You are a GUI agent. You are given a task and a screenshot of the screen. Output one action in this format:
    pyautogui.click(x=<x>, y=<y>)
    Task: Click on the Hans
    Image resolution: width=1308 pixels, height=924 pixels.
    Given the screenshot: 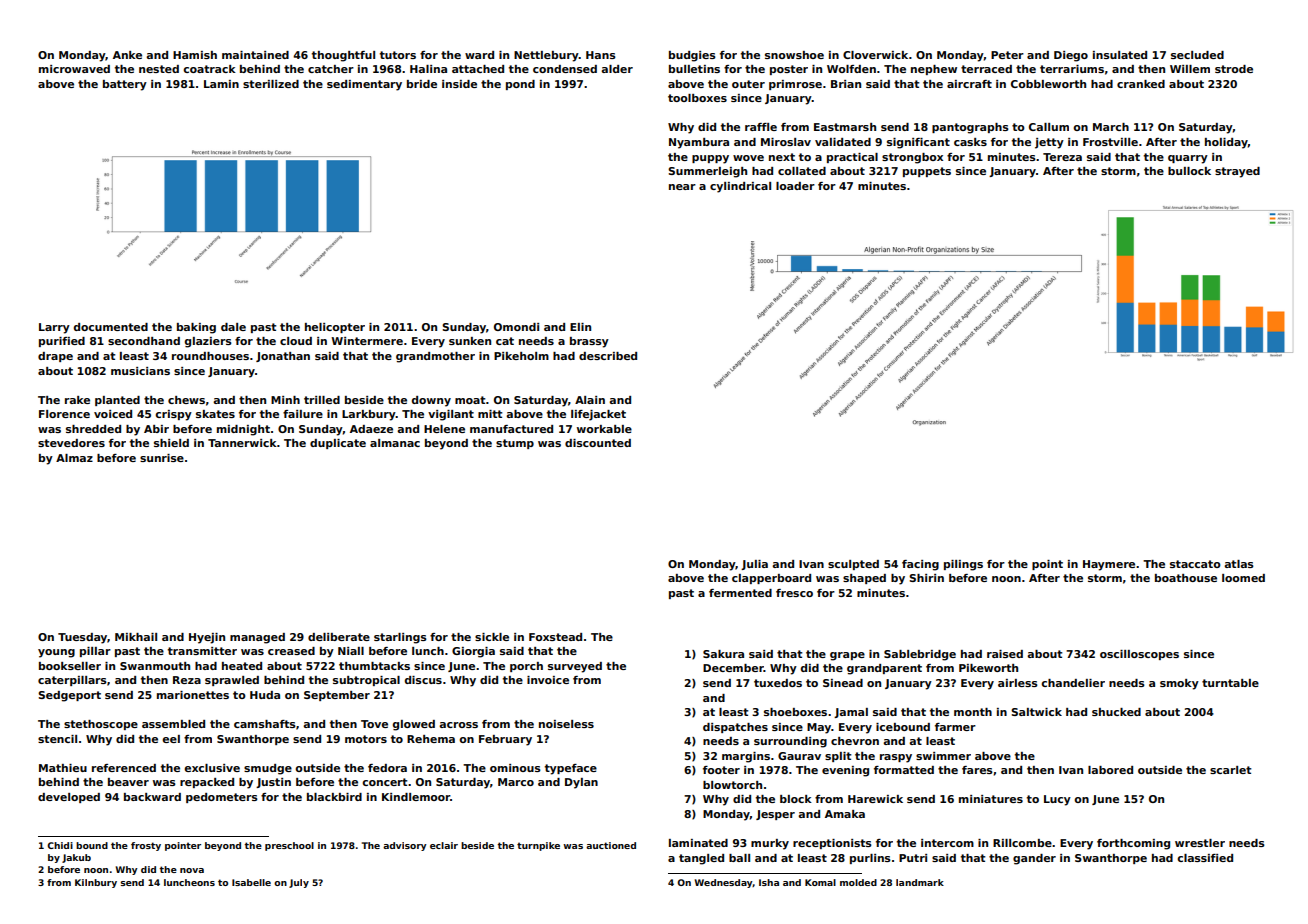 What is the action you would take?
    pyautogui.click(x=601, y=55)
